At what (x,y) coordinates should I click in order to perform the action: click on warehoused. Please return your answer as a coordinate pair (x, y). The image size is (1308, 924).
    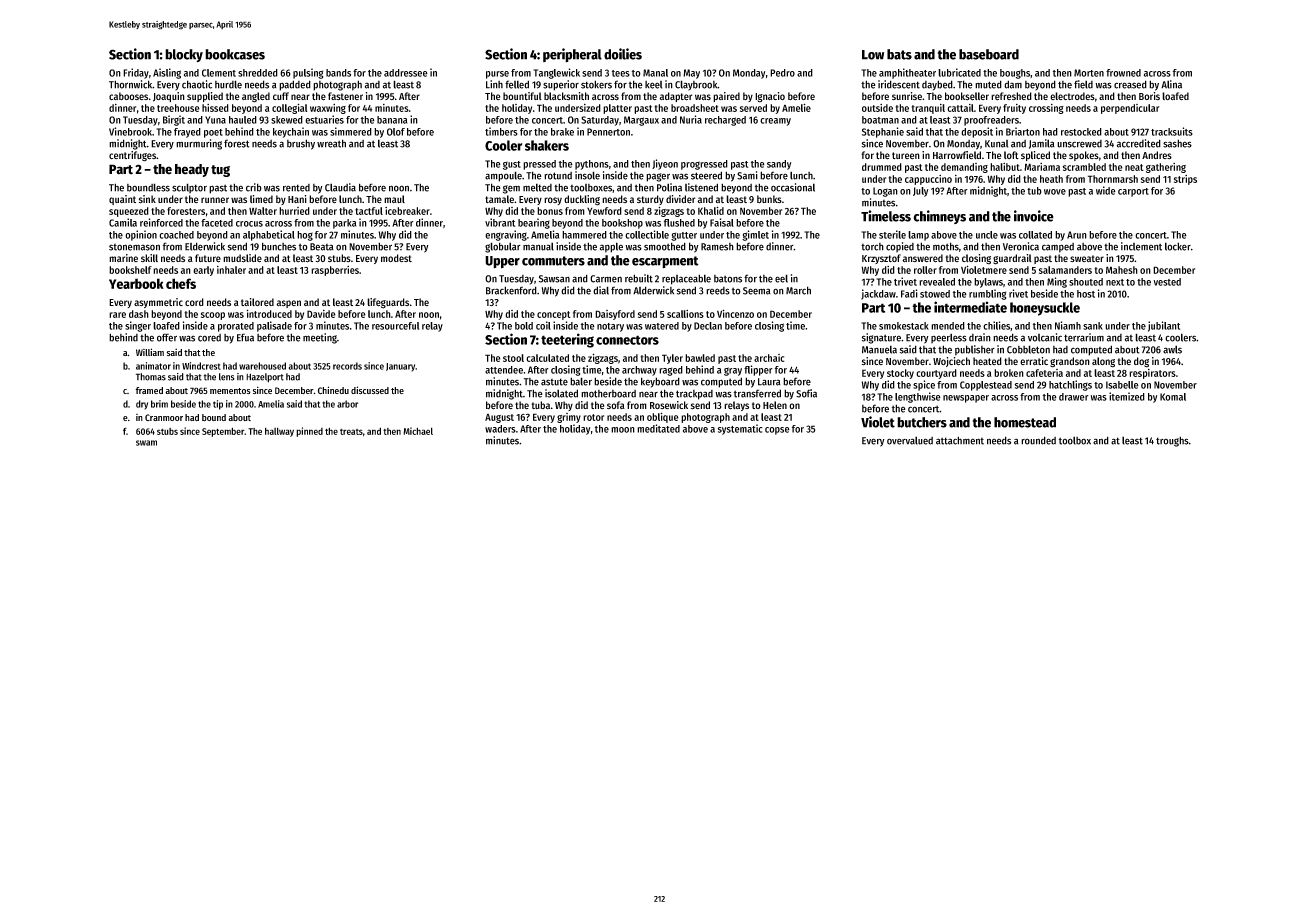
    Looking at the image, I should click on (262, 366).
